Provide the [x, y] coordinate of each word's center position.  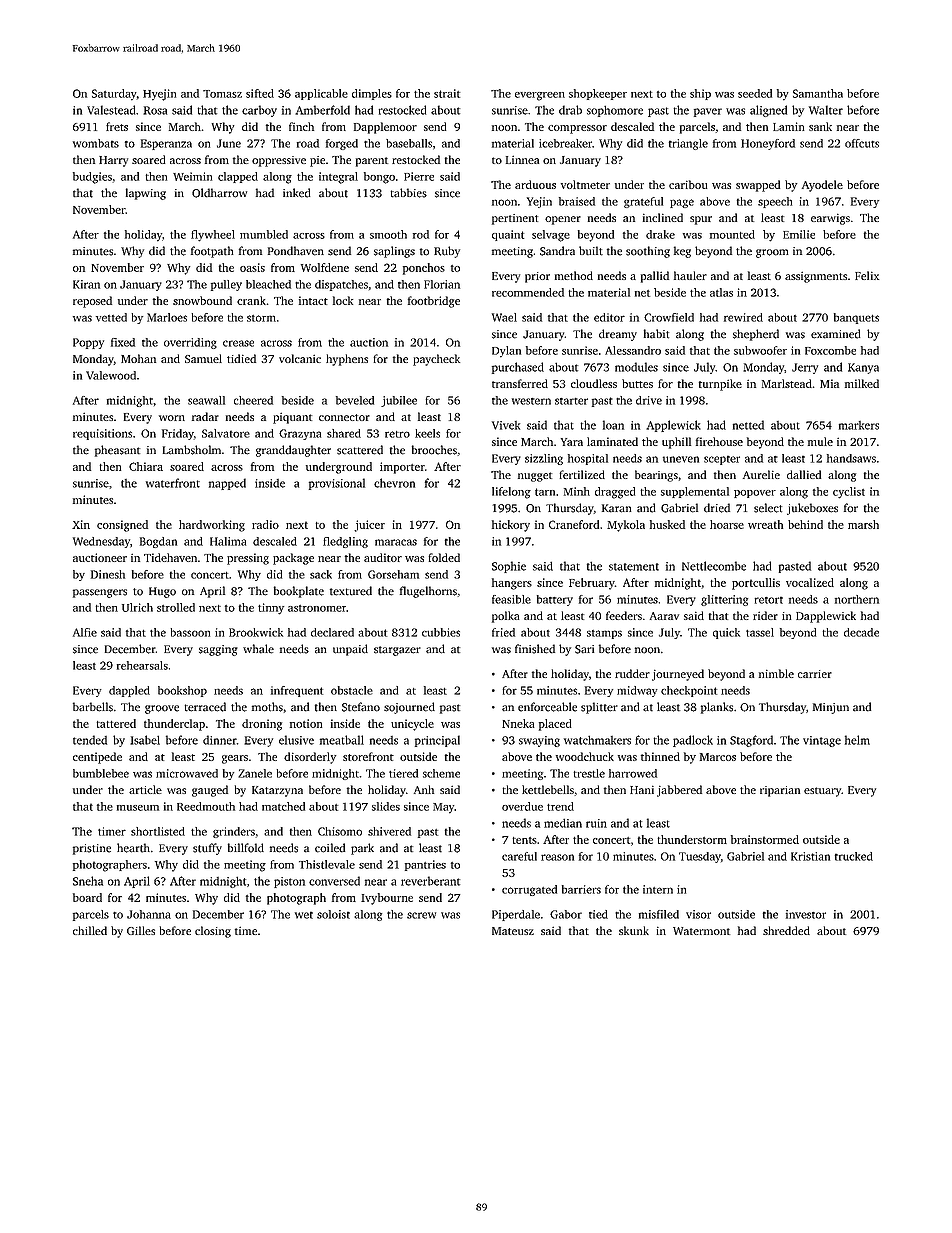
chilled [90, 930]
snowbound [202, 300]
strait [447, 93]
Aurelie [761, 474]
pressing [248, 559]
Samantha [818, 93]
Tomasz [222, 94]
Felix [867, 275]
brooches [434, 450]
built [591, 251]
